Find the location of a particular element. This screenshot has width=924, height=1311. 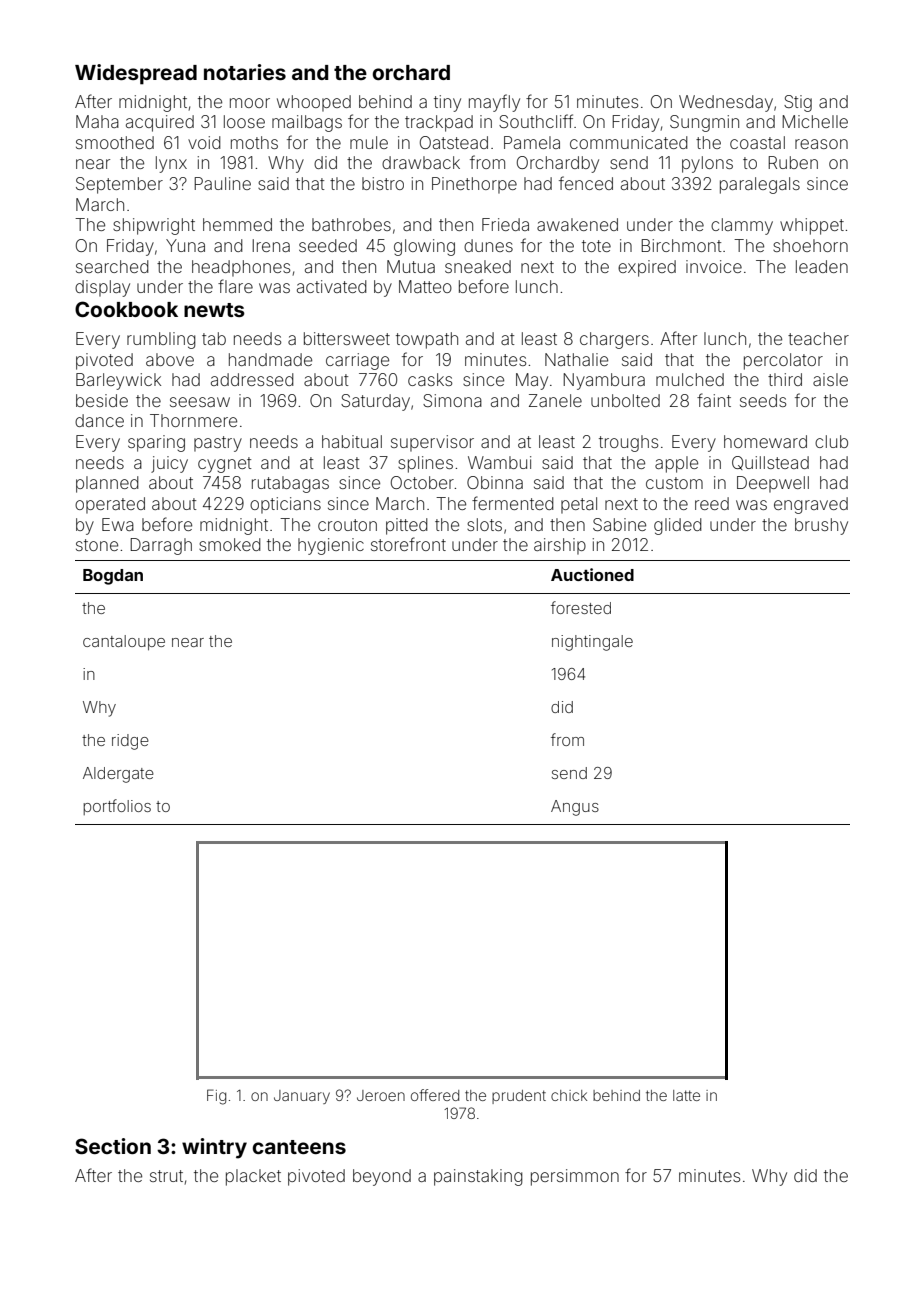

mule is located at coordinates (369, 142).
